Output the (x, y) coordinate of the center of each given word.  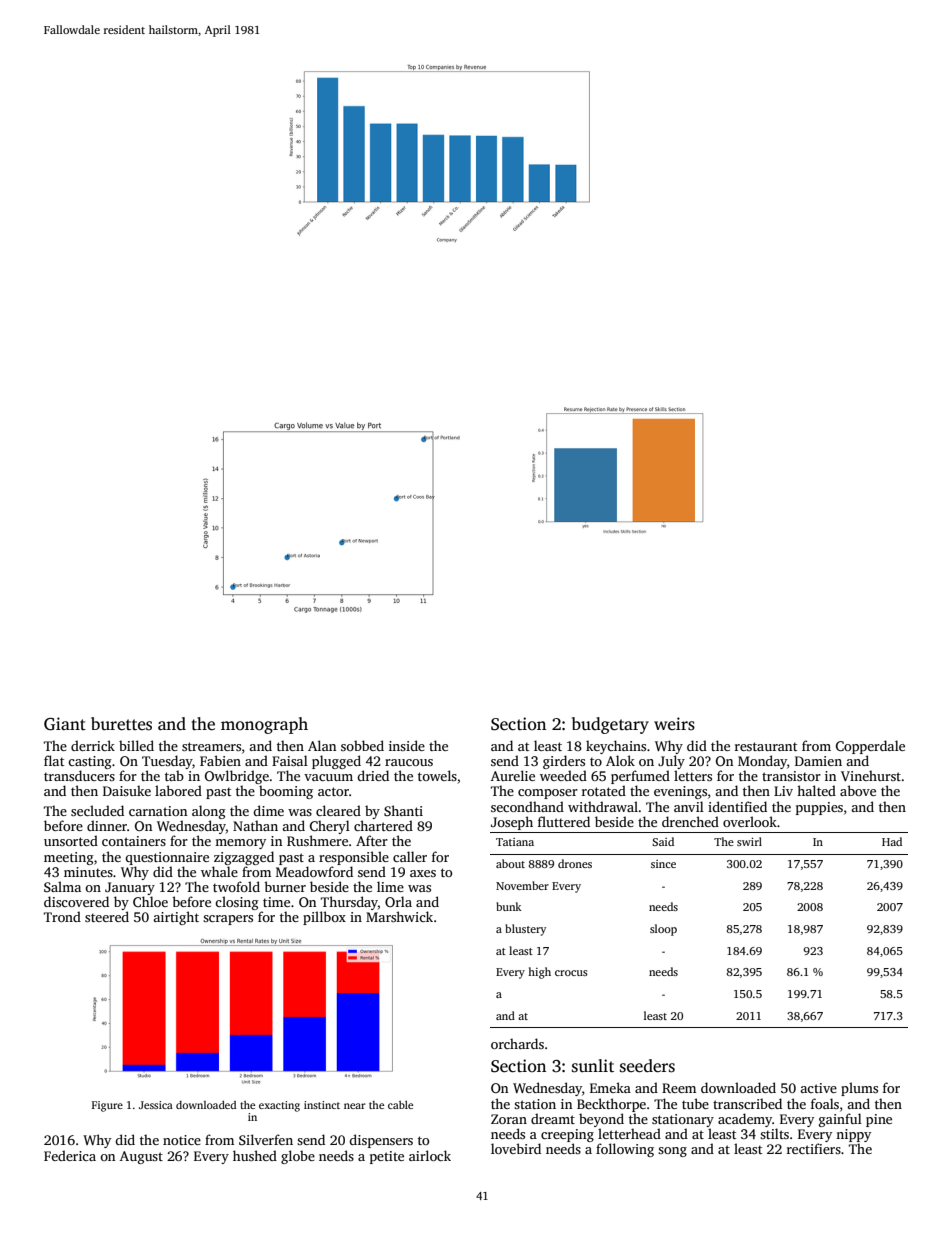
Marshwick (399, 916)
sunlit (593, 1066)
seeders (647, 1066)
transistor (791, 776)
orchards (517, 1043)
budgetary (610, 725)
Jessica (156, 1105)
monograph (264, 725)
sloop (663, 930)
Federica (70, 1155)
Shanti (403, 810)
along (209, 812)
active (818, 1088)
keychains (616, 747)
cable (400, 1105)
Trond (62, 916)
